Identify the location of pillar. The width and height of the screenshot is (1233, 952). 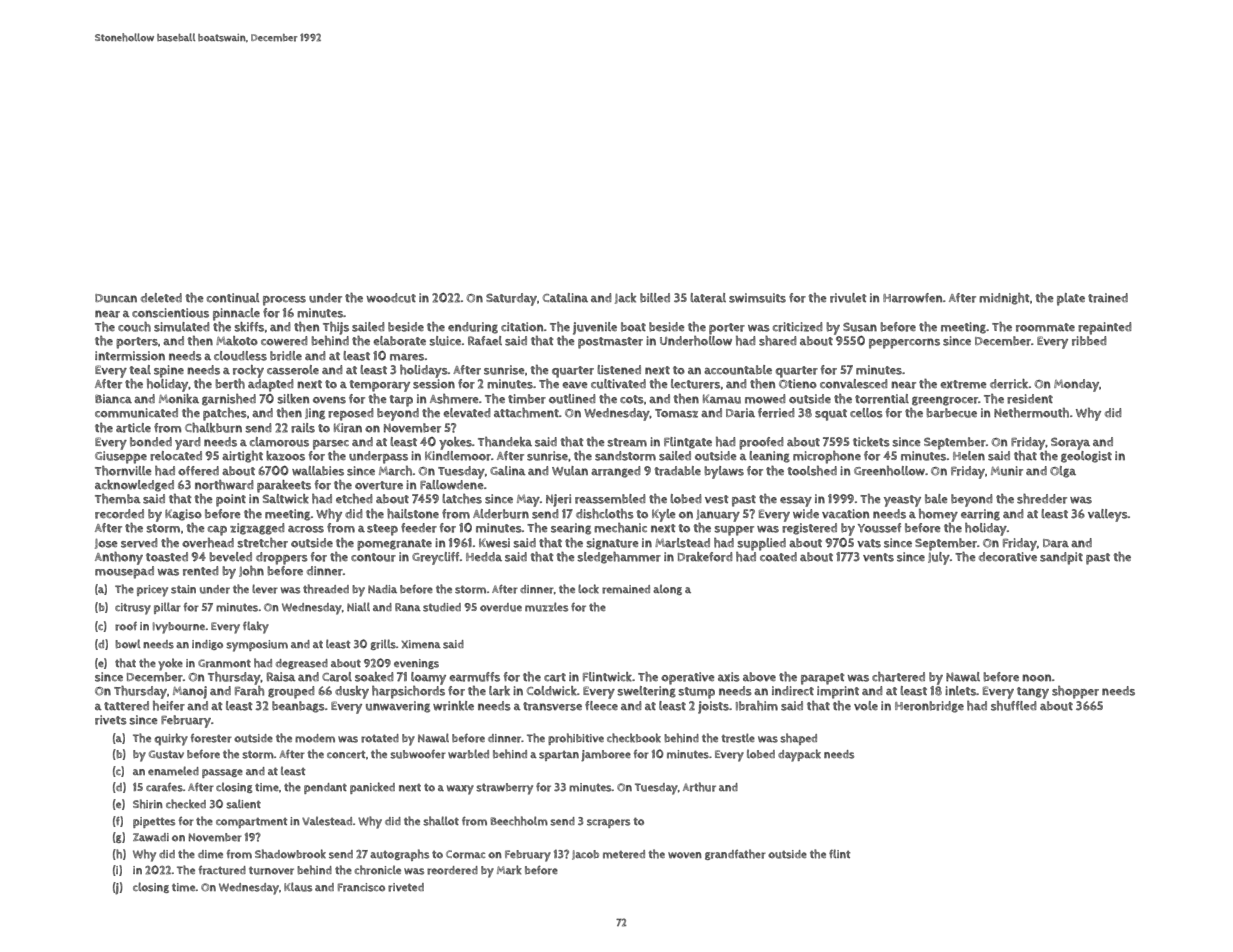
(167, 608).
